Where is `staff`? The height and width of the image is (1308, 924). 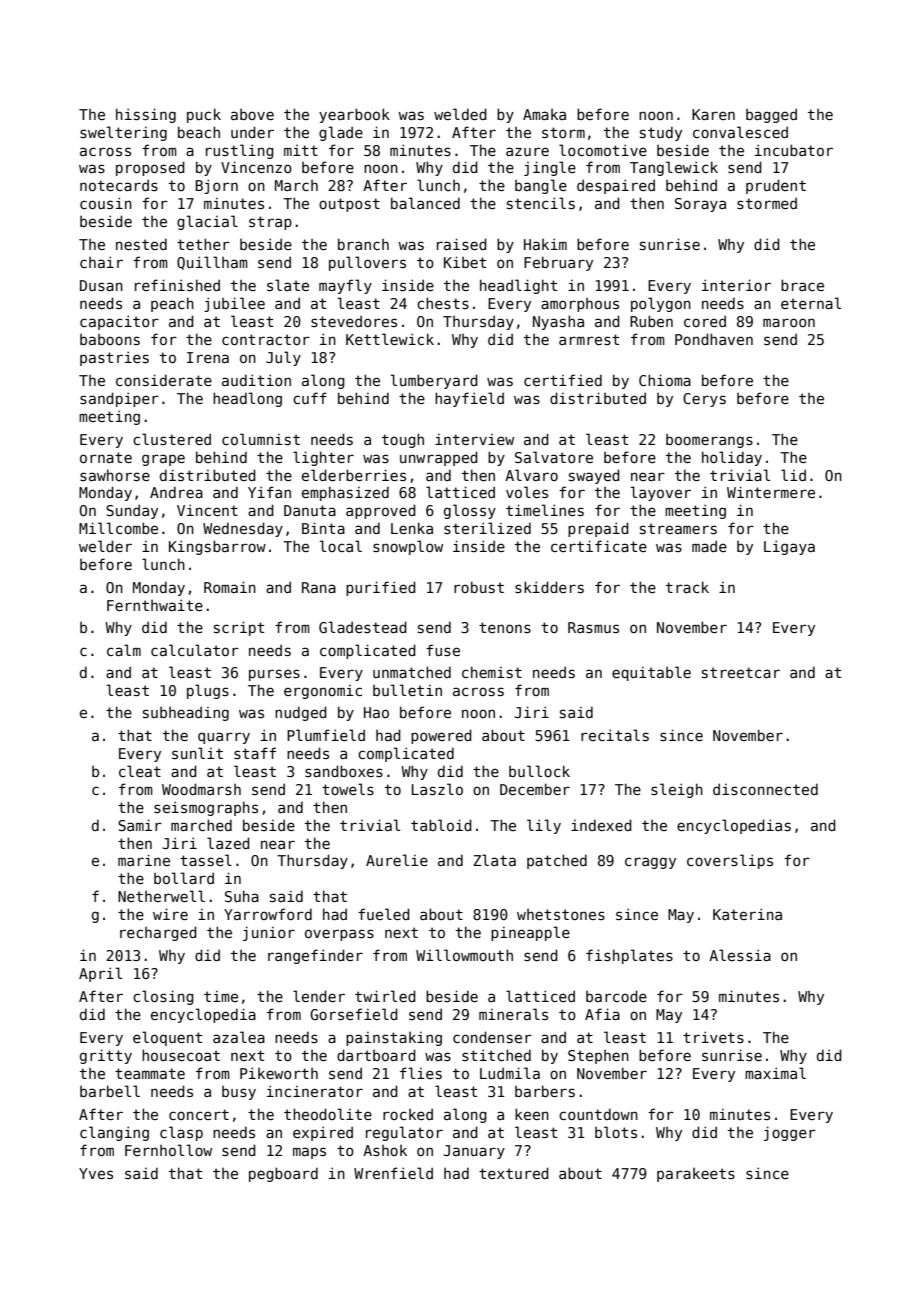 staff is located at coordinates (255, 753).
